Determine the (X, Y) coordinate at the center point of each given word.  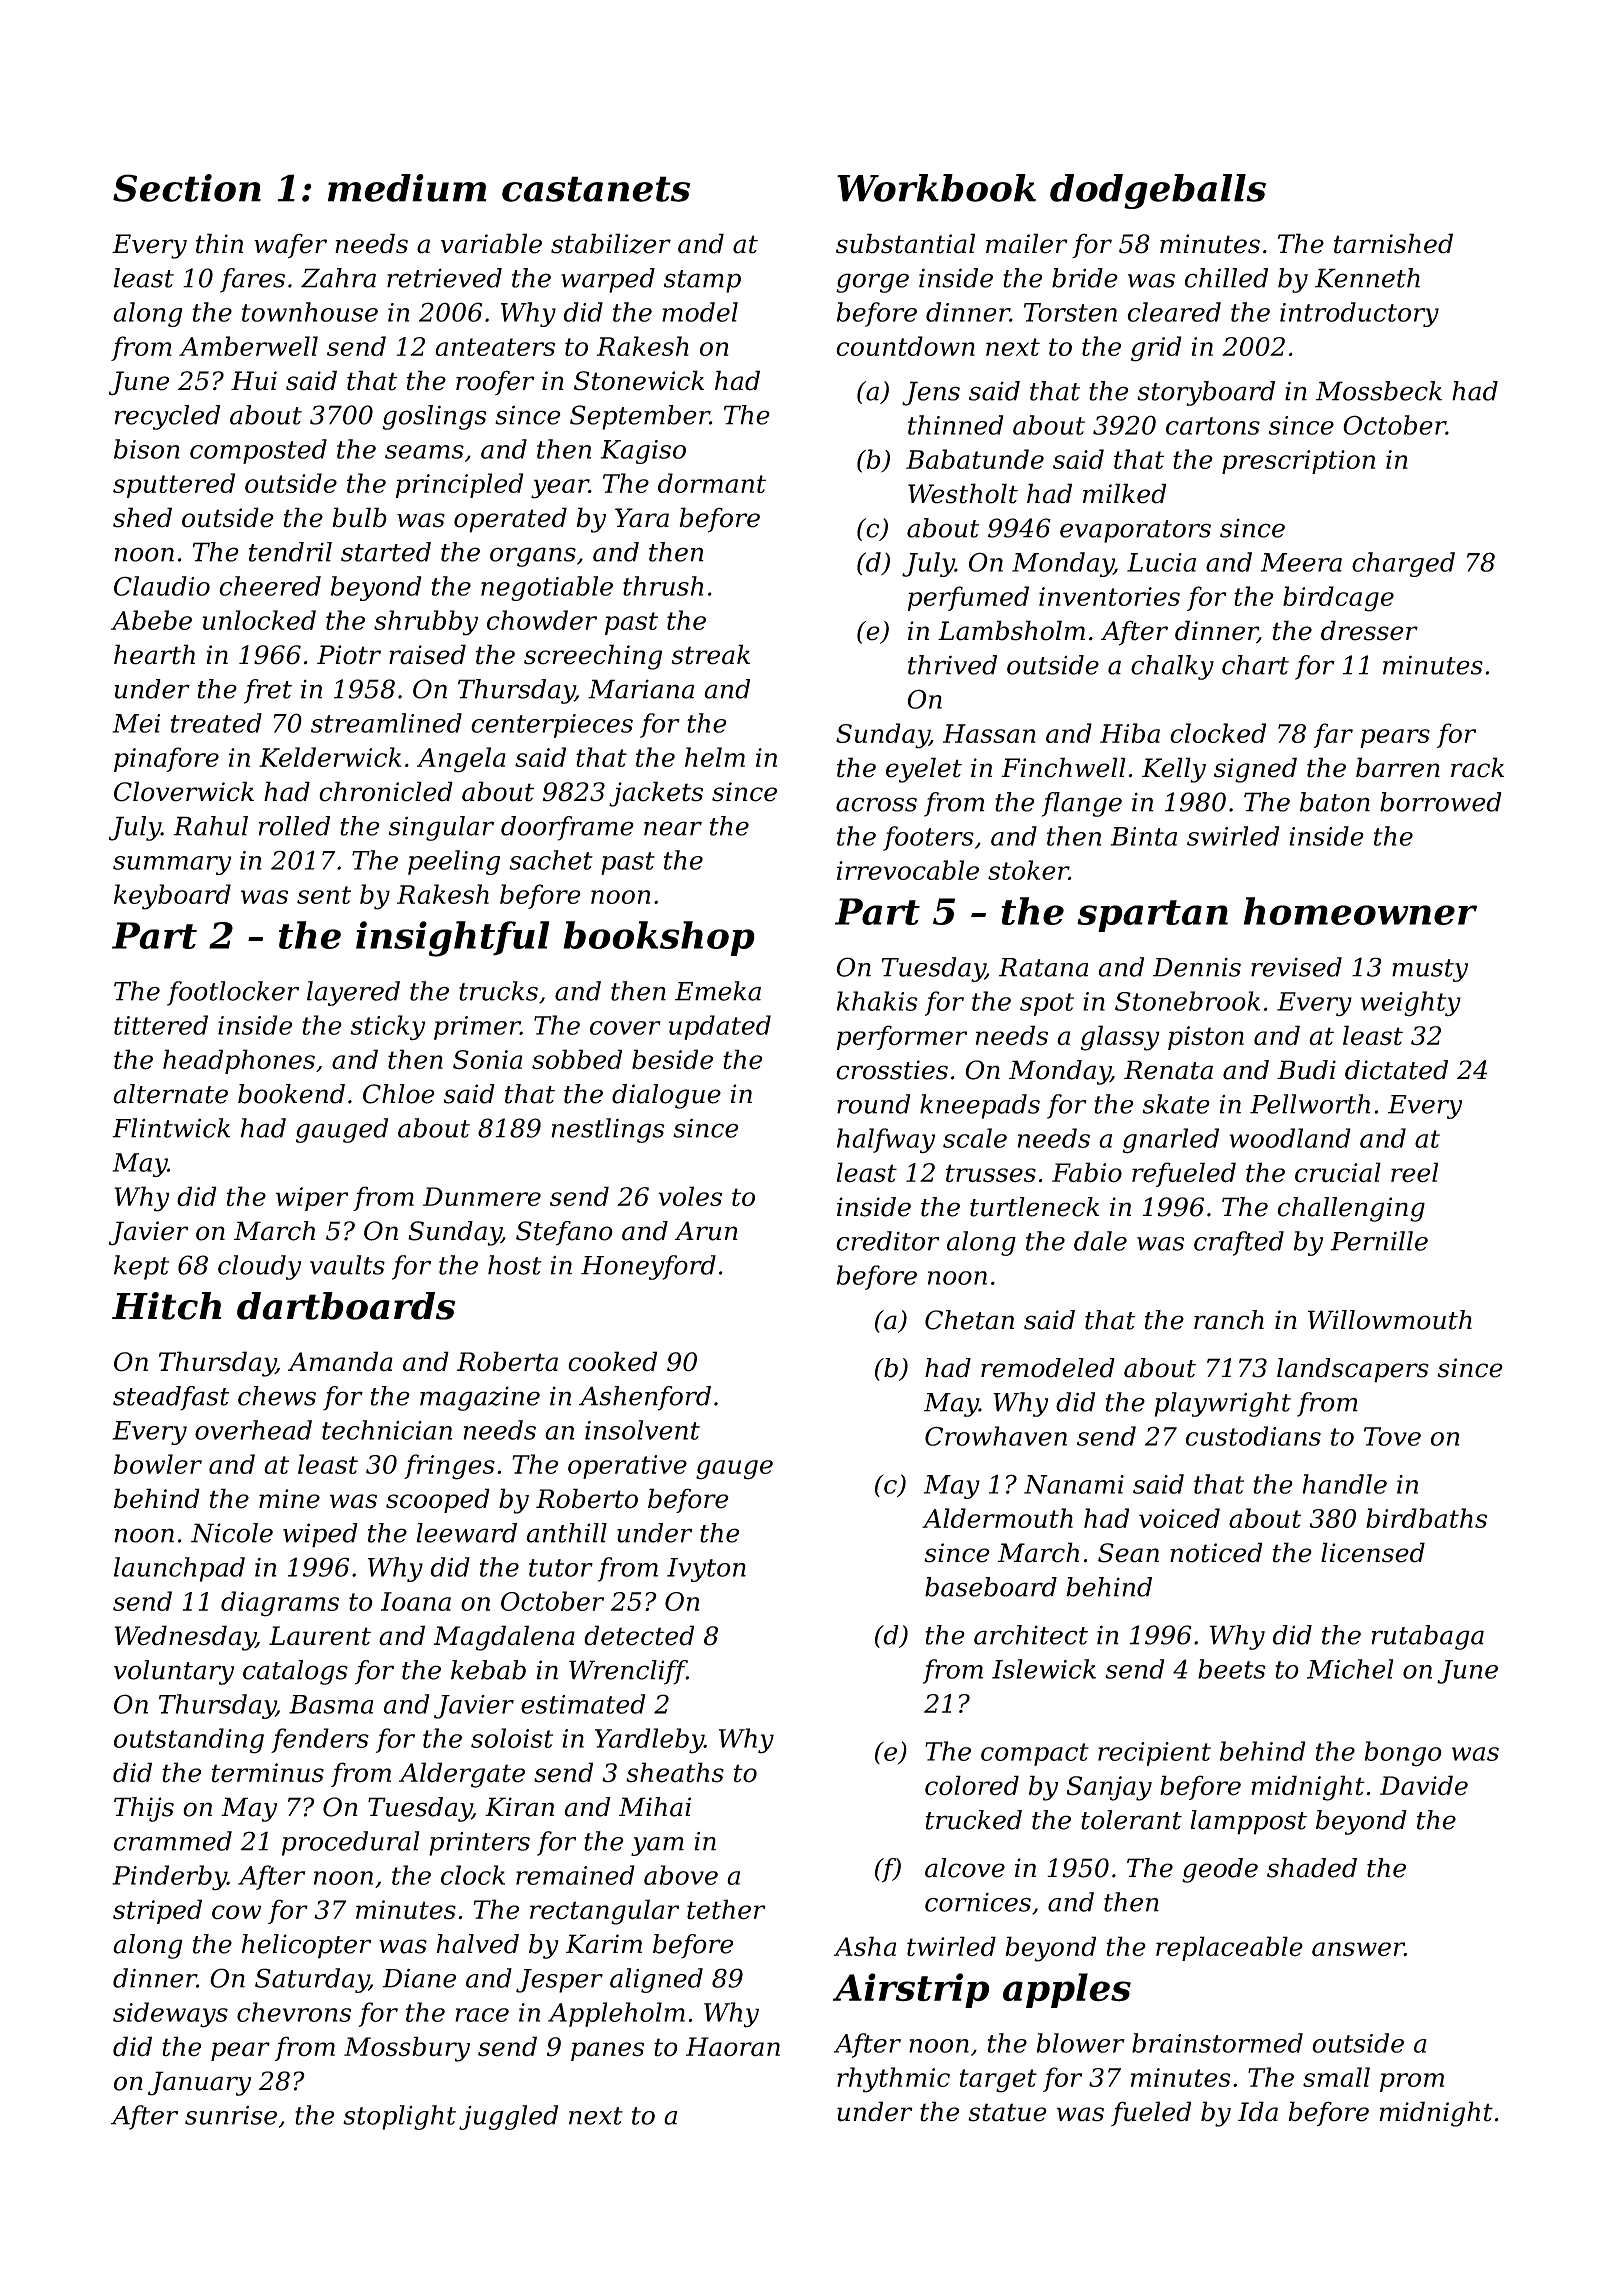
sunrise (231, 2115)
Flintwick (171, 1128)
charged (1403, 564)
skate (1176, 1104)
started (386, 552)
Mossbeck (1379, 391)
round (873, 1104)
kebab (488, 1670)
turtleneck (1034, 1207)
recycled (167, 417)
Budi (1306, 1070)
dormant (712, 483)
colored (972, 1785)
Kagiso (643, 452)
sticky (387, 1028)
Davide (1424, 1785)
